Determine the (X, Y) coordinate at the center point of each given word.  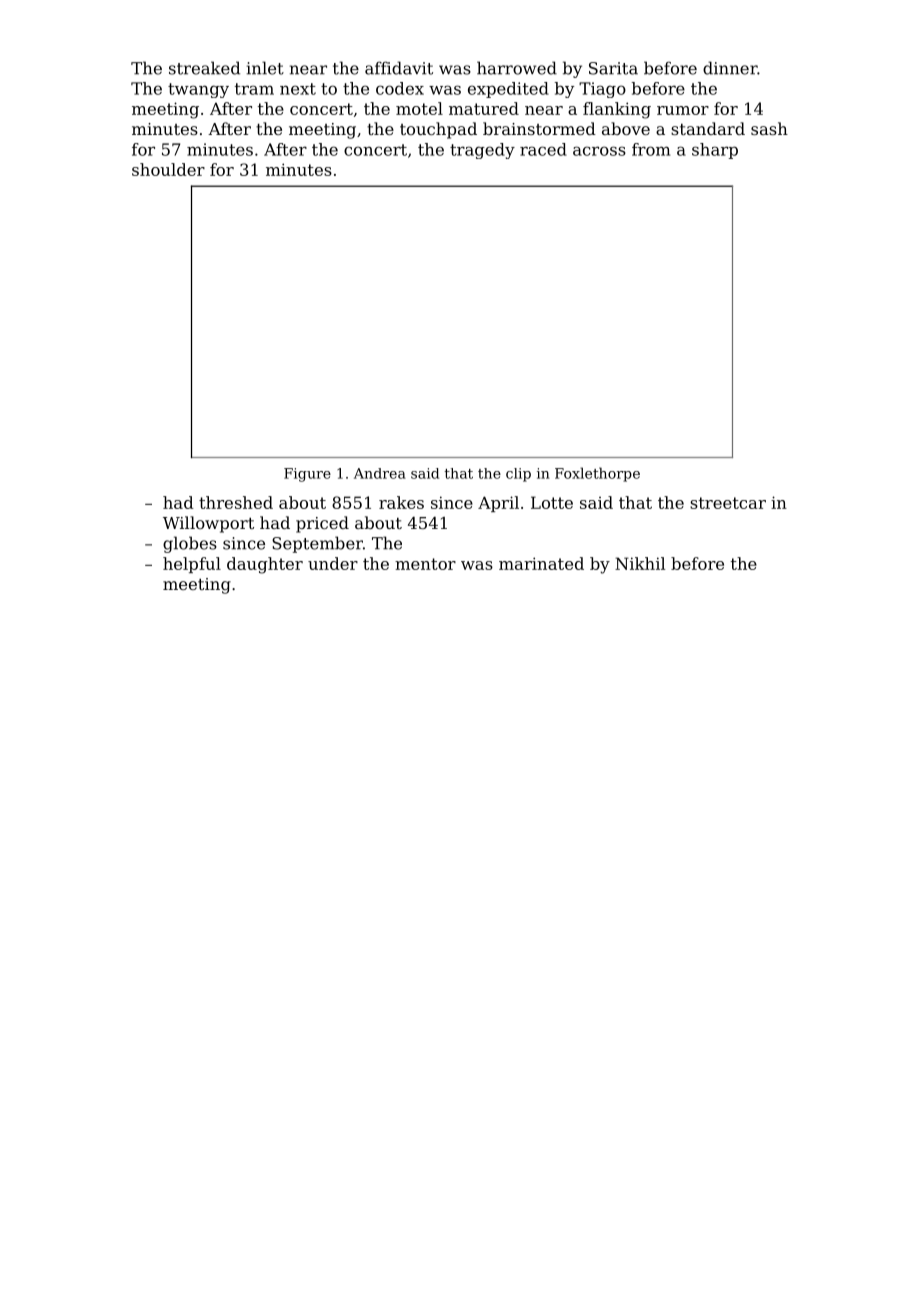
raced (543, 149)
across (599, 151)
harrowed (517, 68)
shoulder (168, 169)
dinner (730, 68)
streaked (204, 68)
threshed (236, 502)
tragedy (482, 151)
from (651, 149)
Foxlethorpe (597, 474)
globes (190, 544)
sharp (715, 151)
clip (518, 475)
